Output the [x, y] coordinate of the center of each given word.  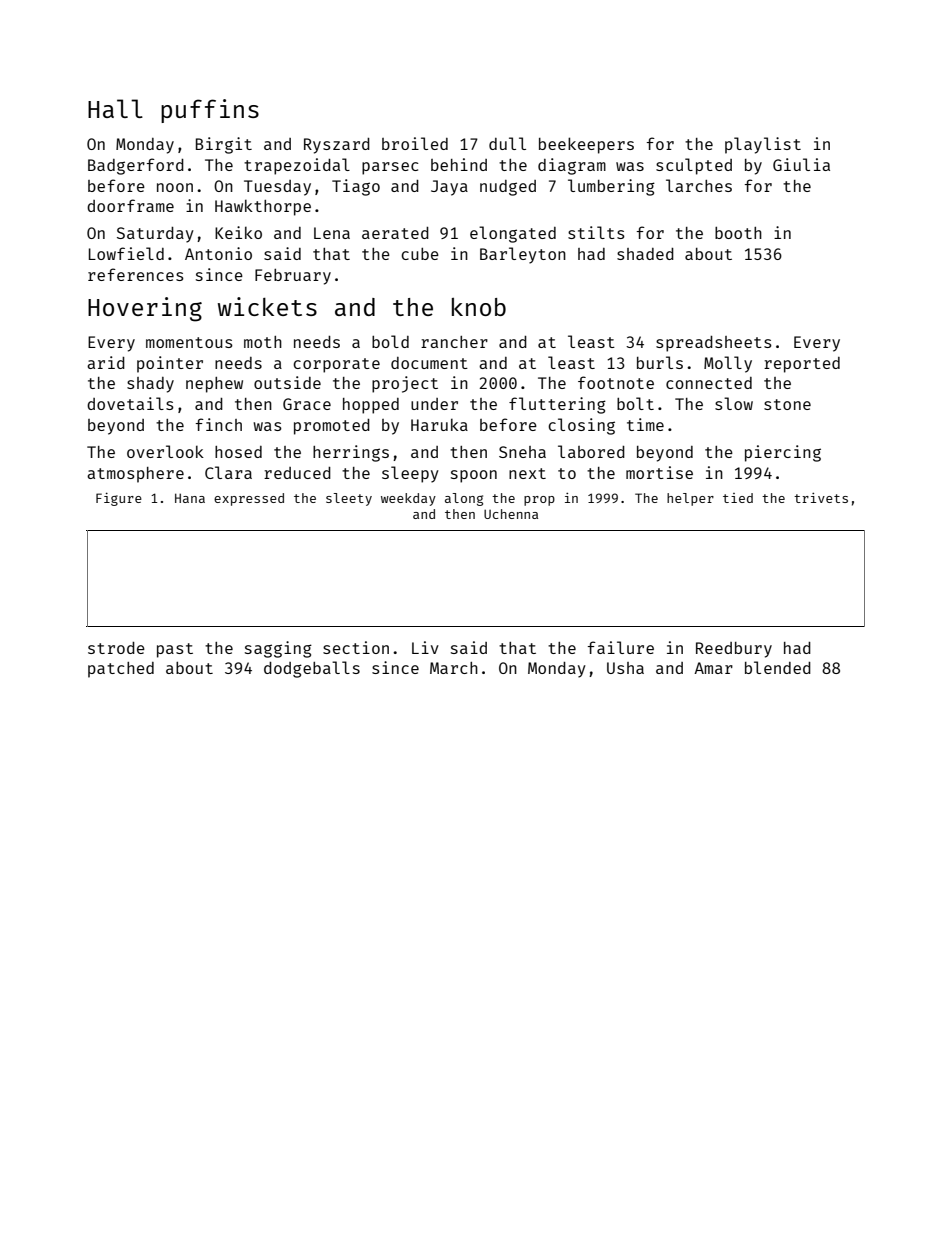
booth [738, 233]
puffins [210, 111]
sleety [349, 499]
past [175, 650]
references [136, 274]
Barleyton [523, 255]
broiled [415, 143]
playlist [763, 145]
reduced [297, 473]
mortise [659, 472]
